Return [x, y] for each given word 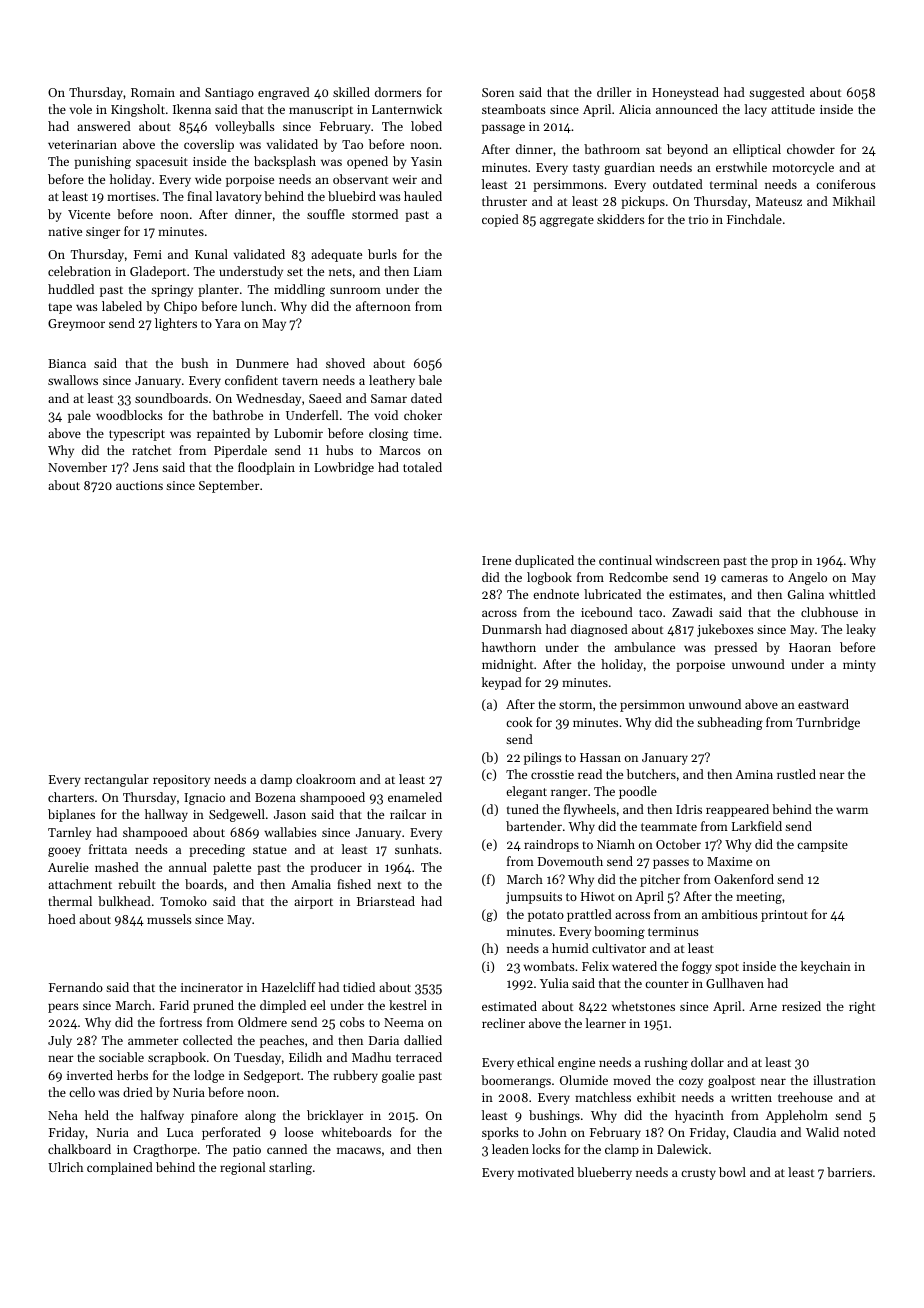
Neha [63, 1115]
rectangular [117, 780]
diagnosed [599, 630]
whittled [852, 594]
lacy [756, 110]
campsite [822, 846]
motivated [546, 1172]
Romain [153, 92]
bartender [534, 826]
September [229, 486]
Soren [498, 92]
